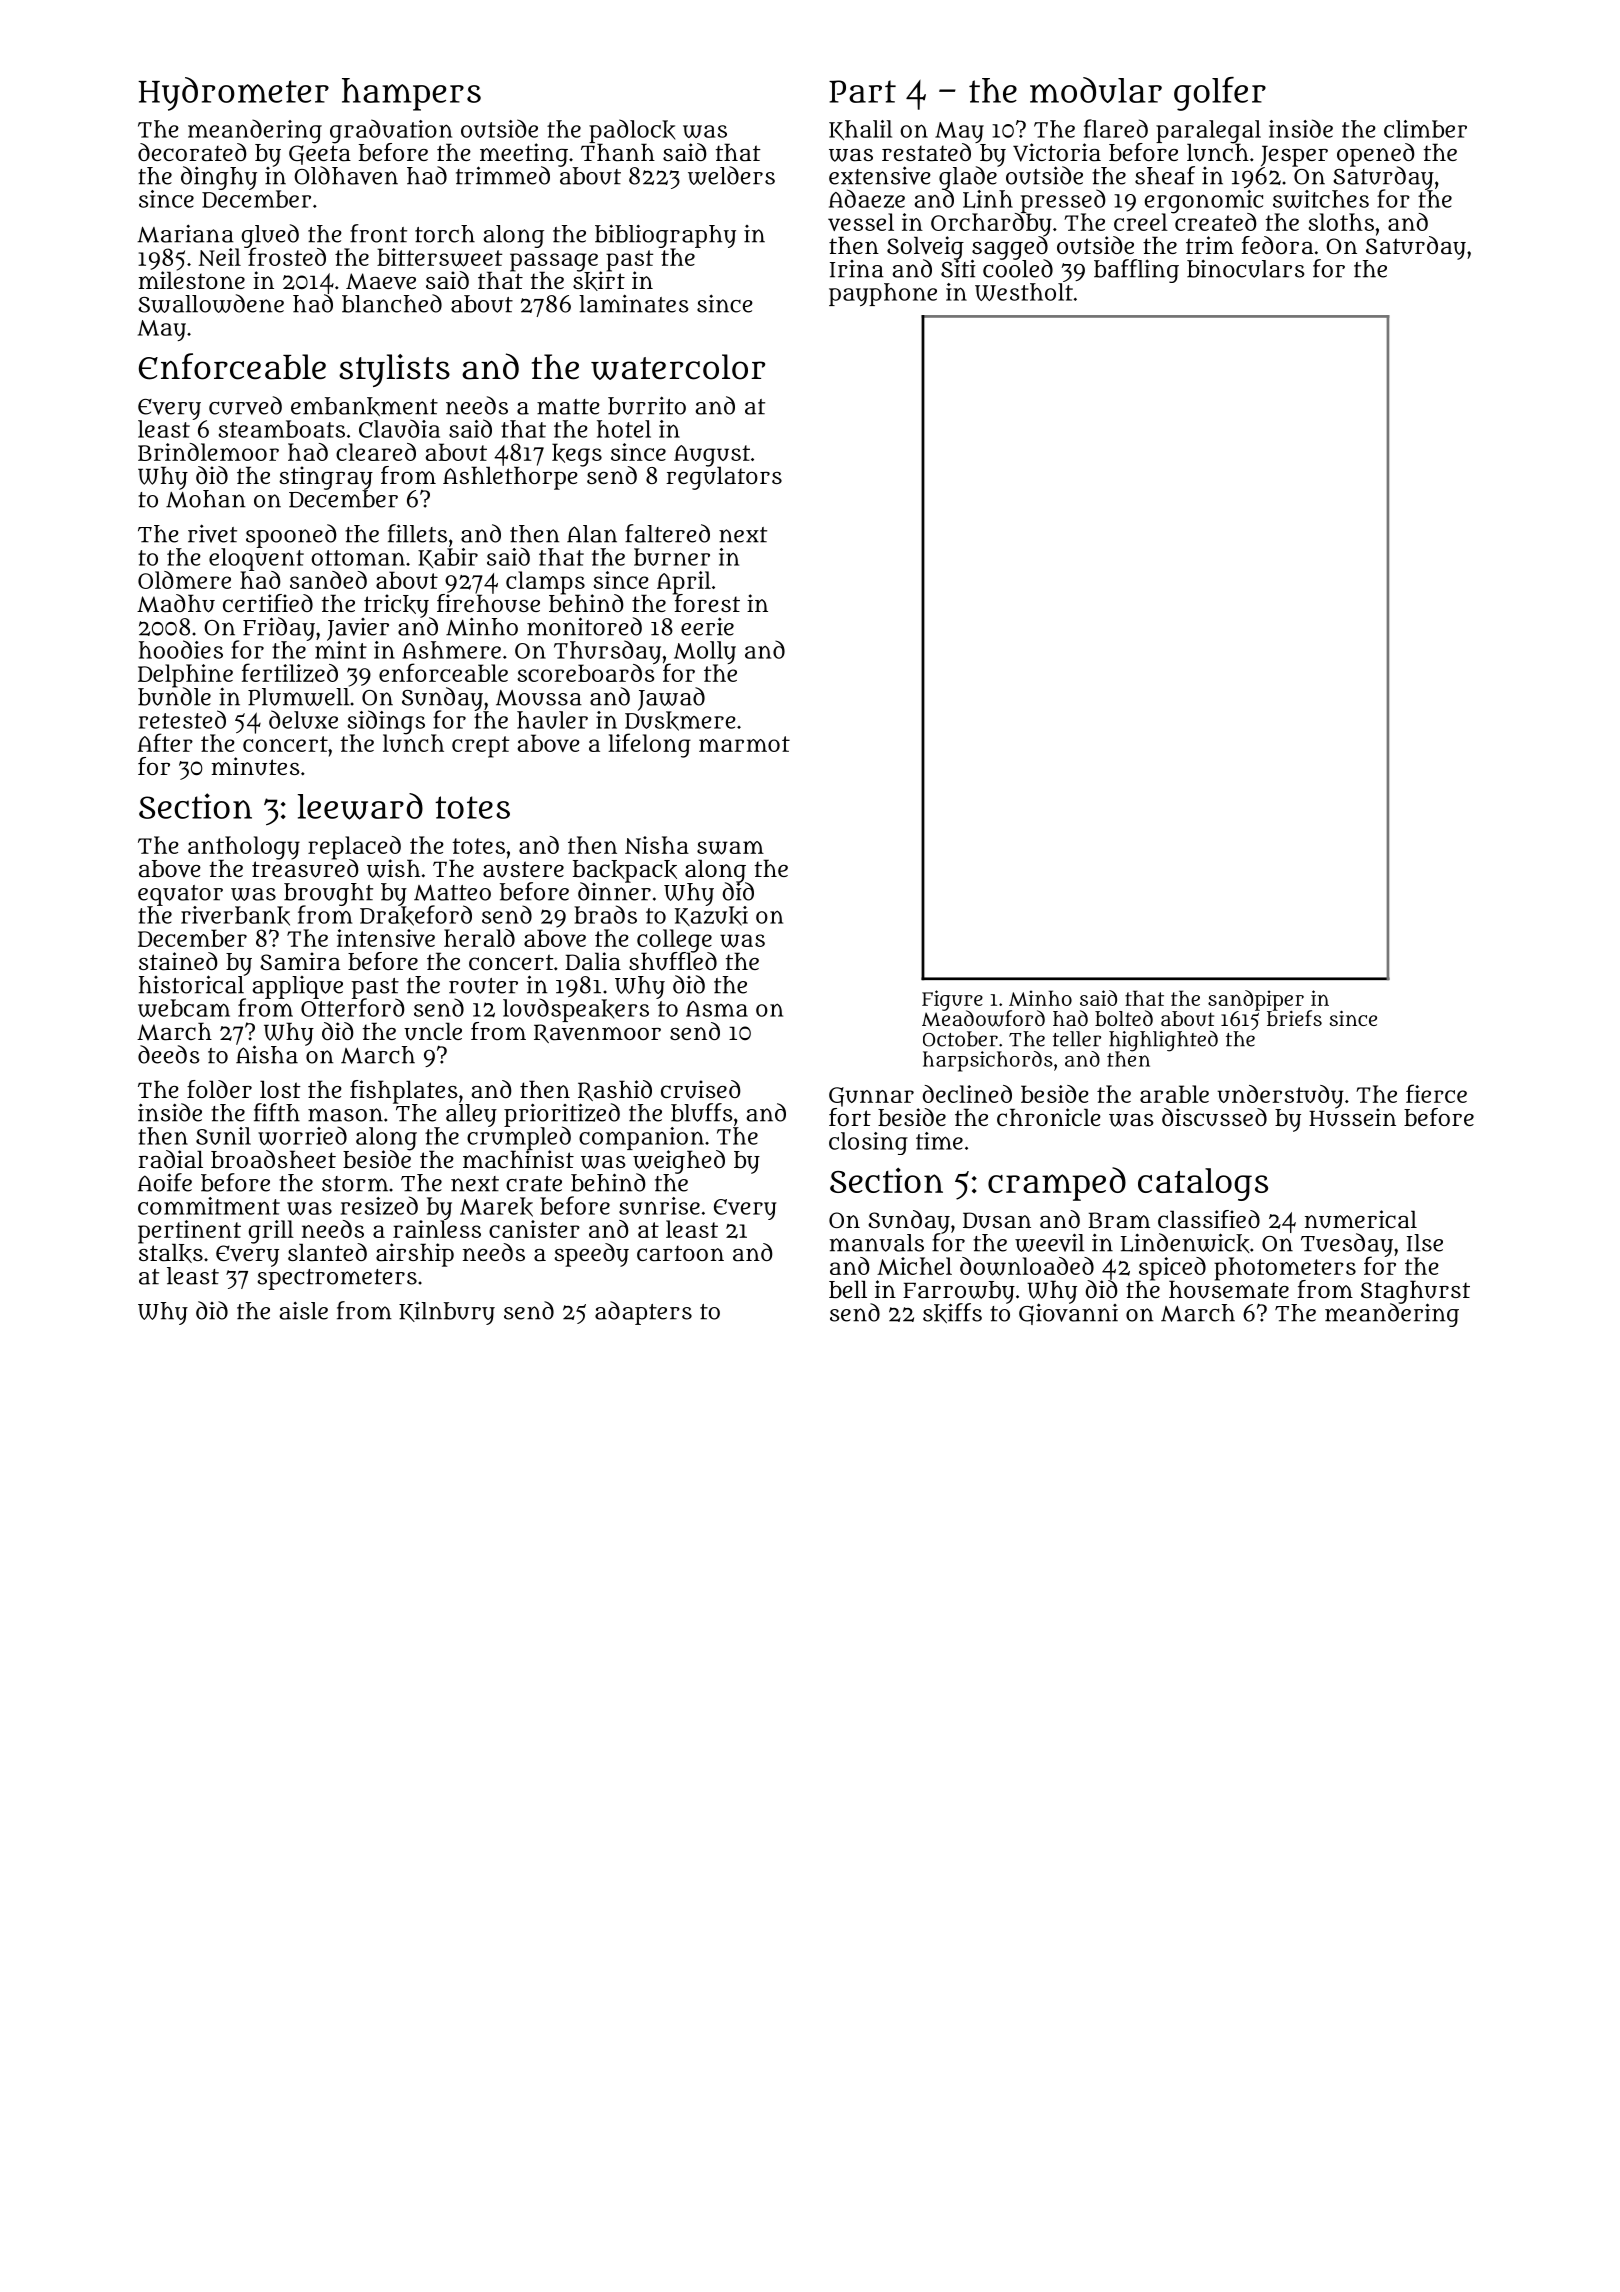  I want to click on radial, so click(170, 1159).
